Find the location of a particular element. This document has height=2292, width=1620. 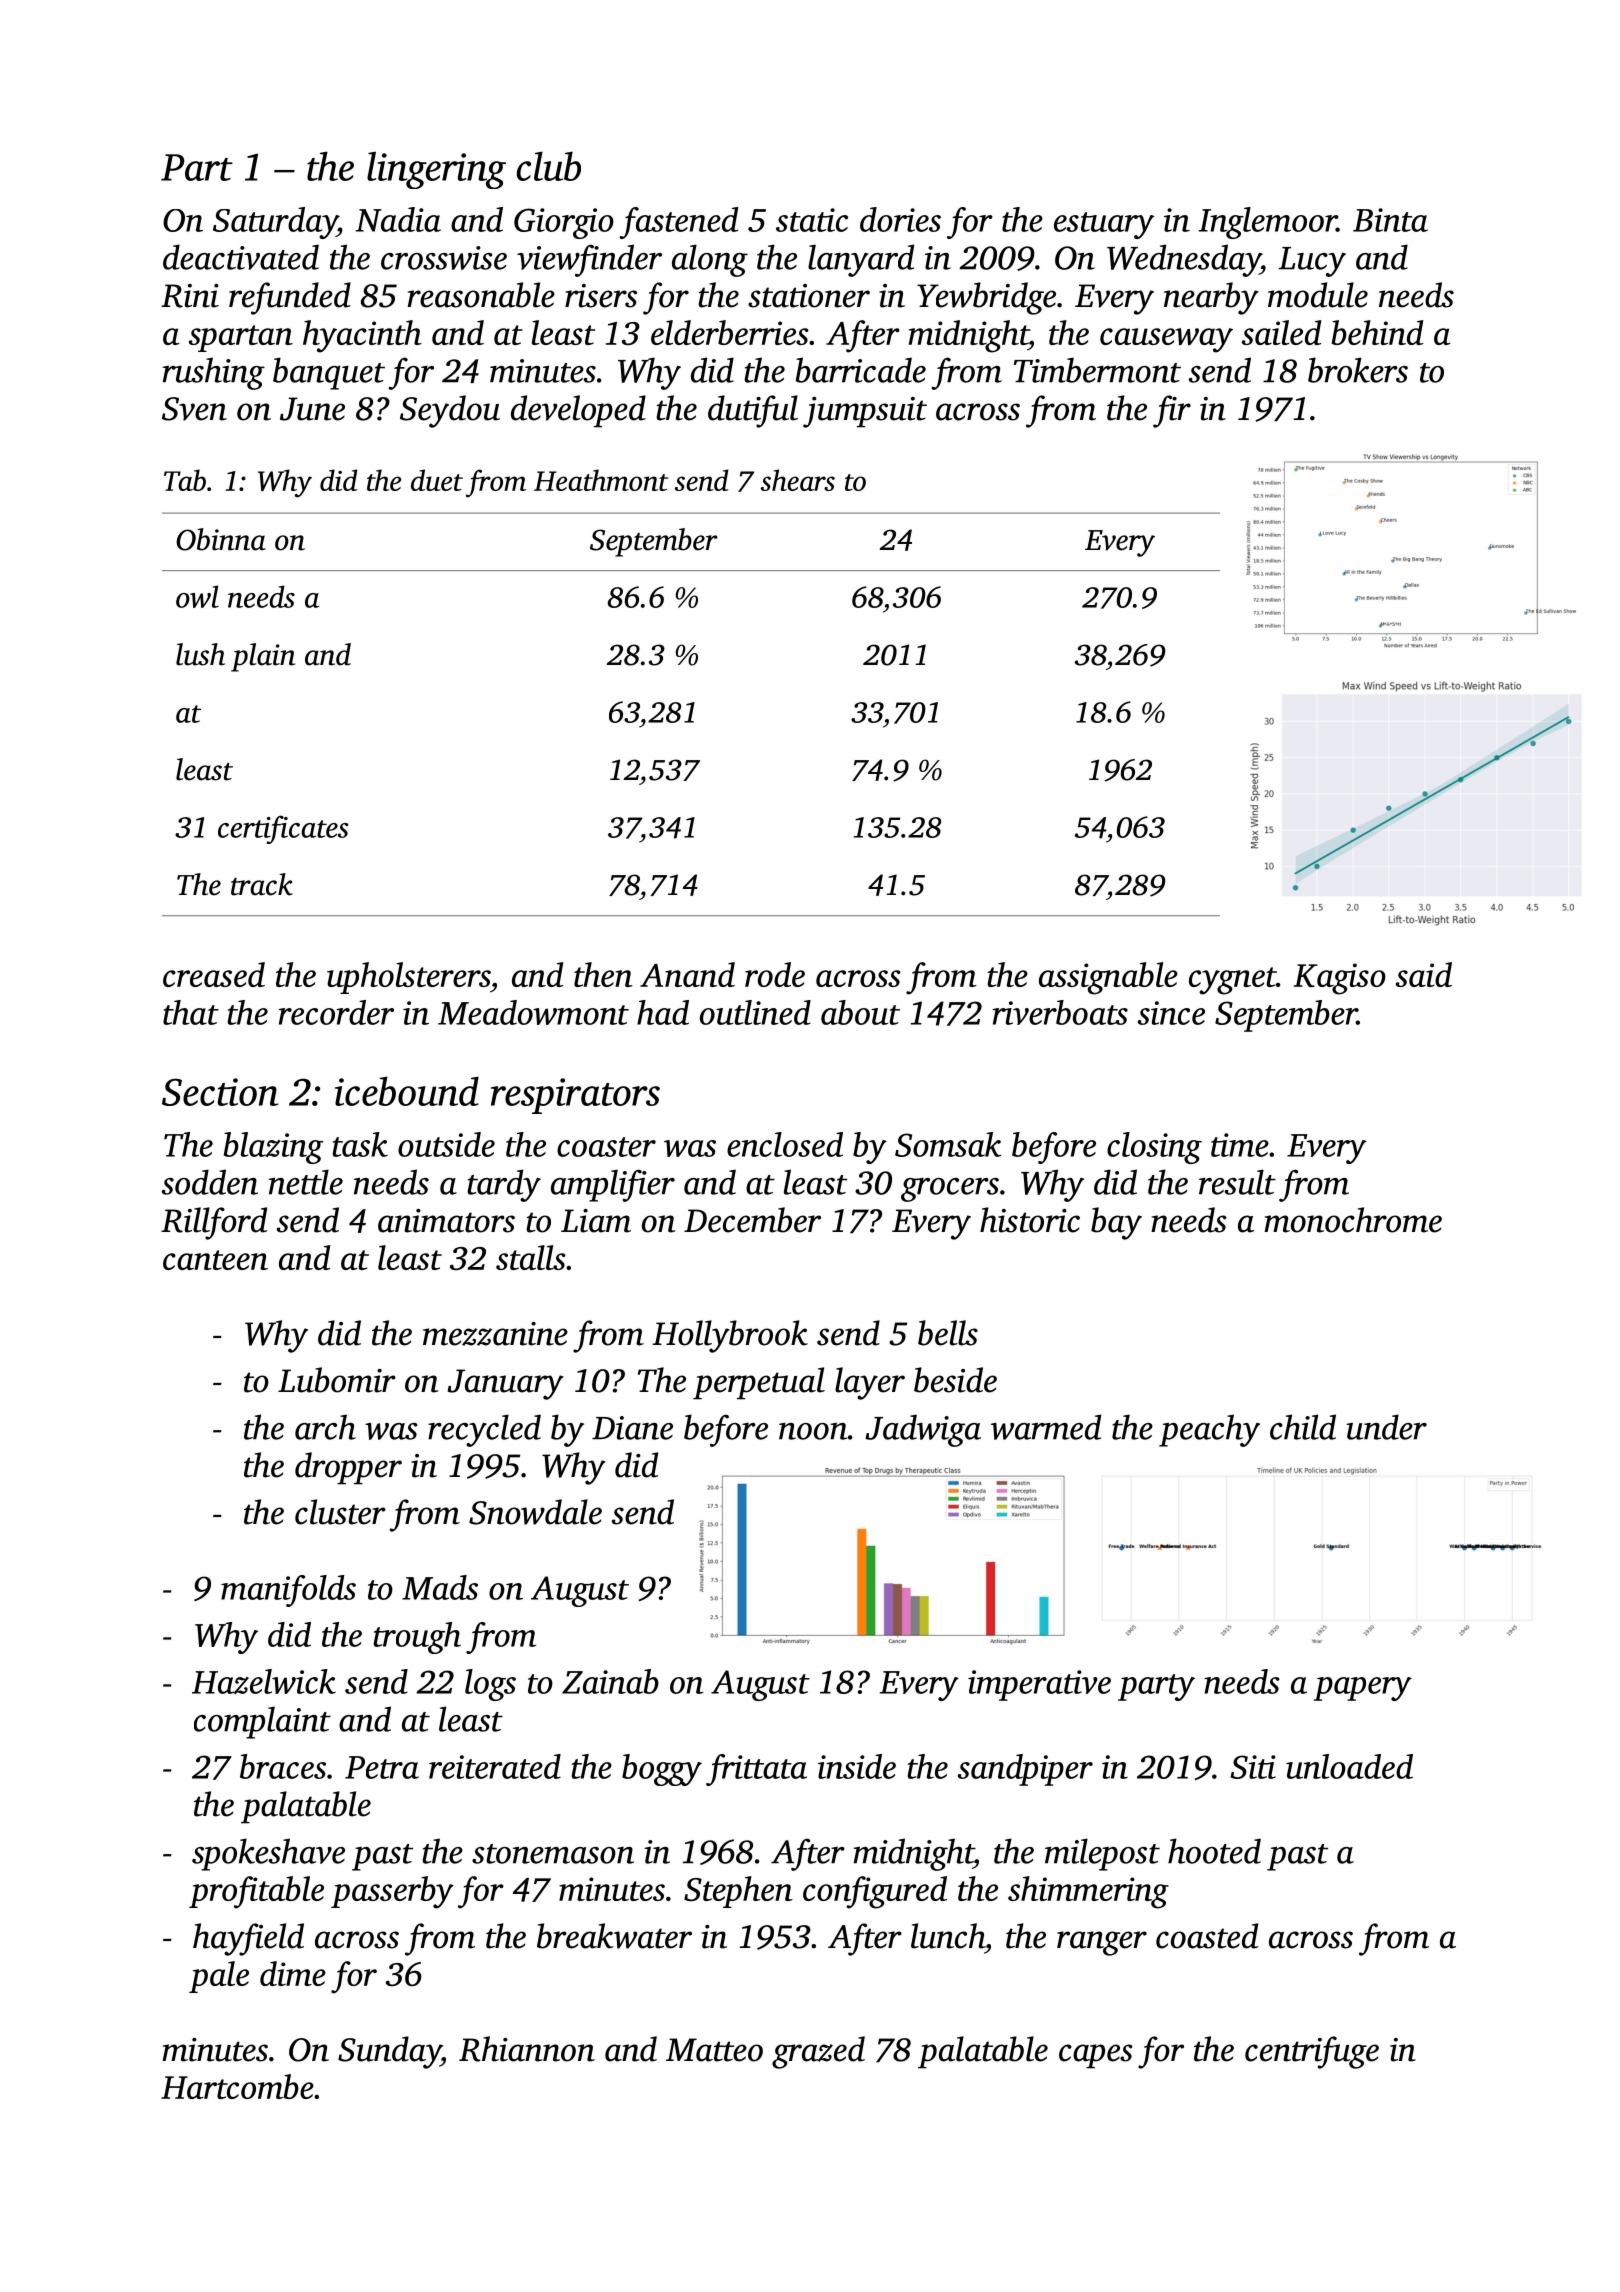

dories is located at coordinates (900, 219).
